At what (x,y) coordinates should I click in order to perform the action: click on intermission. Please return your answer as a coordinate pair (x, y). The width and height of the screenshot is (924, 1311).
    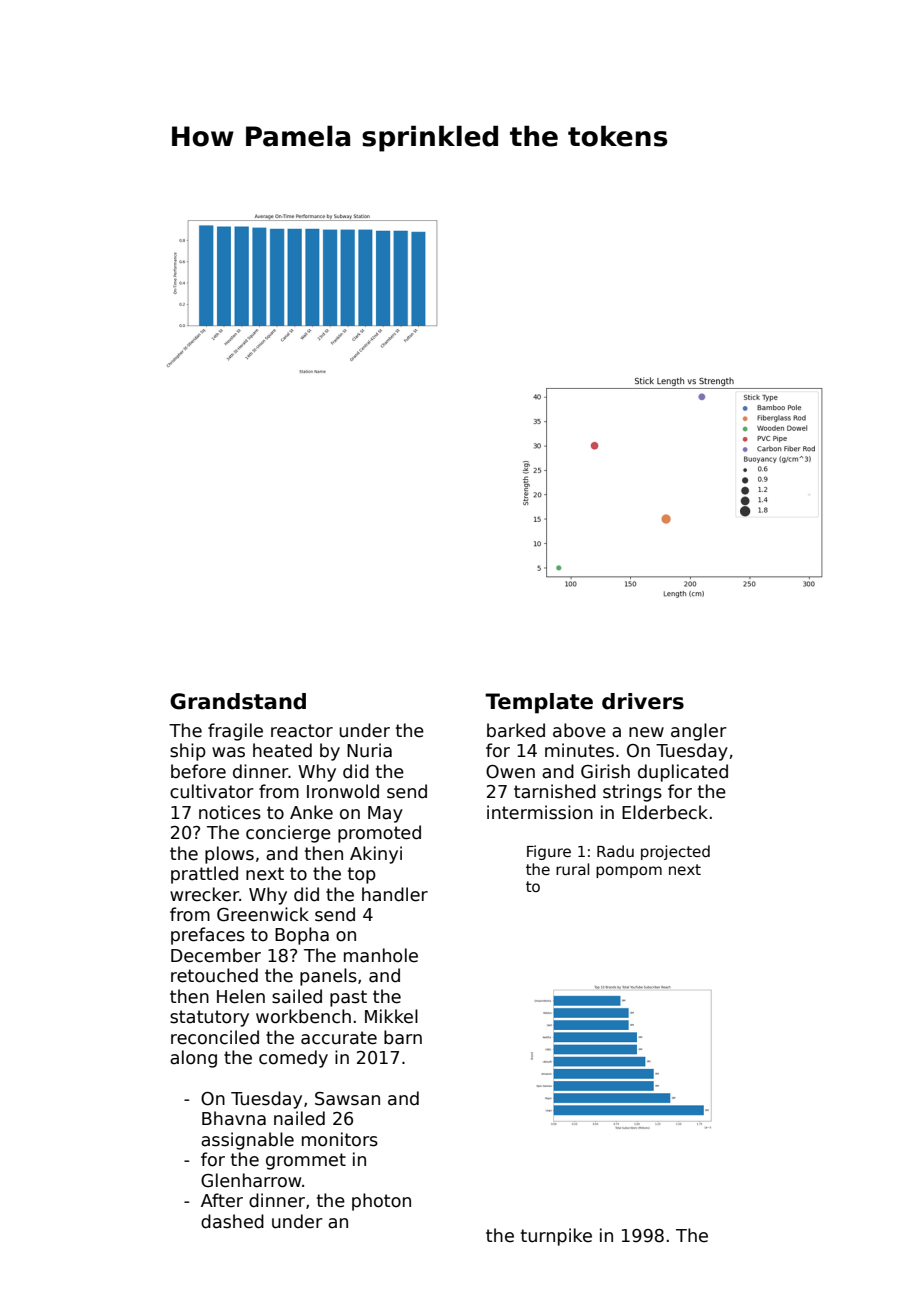
    Looking at the image, I should click on (540, 812).
